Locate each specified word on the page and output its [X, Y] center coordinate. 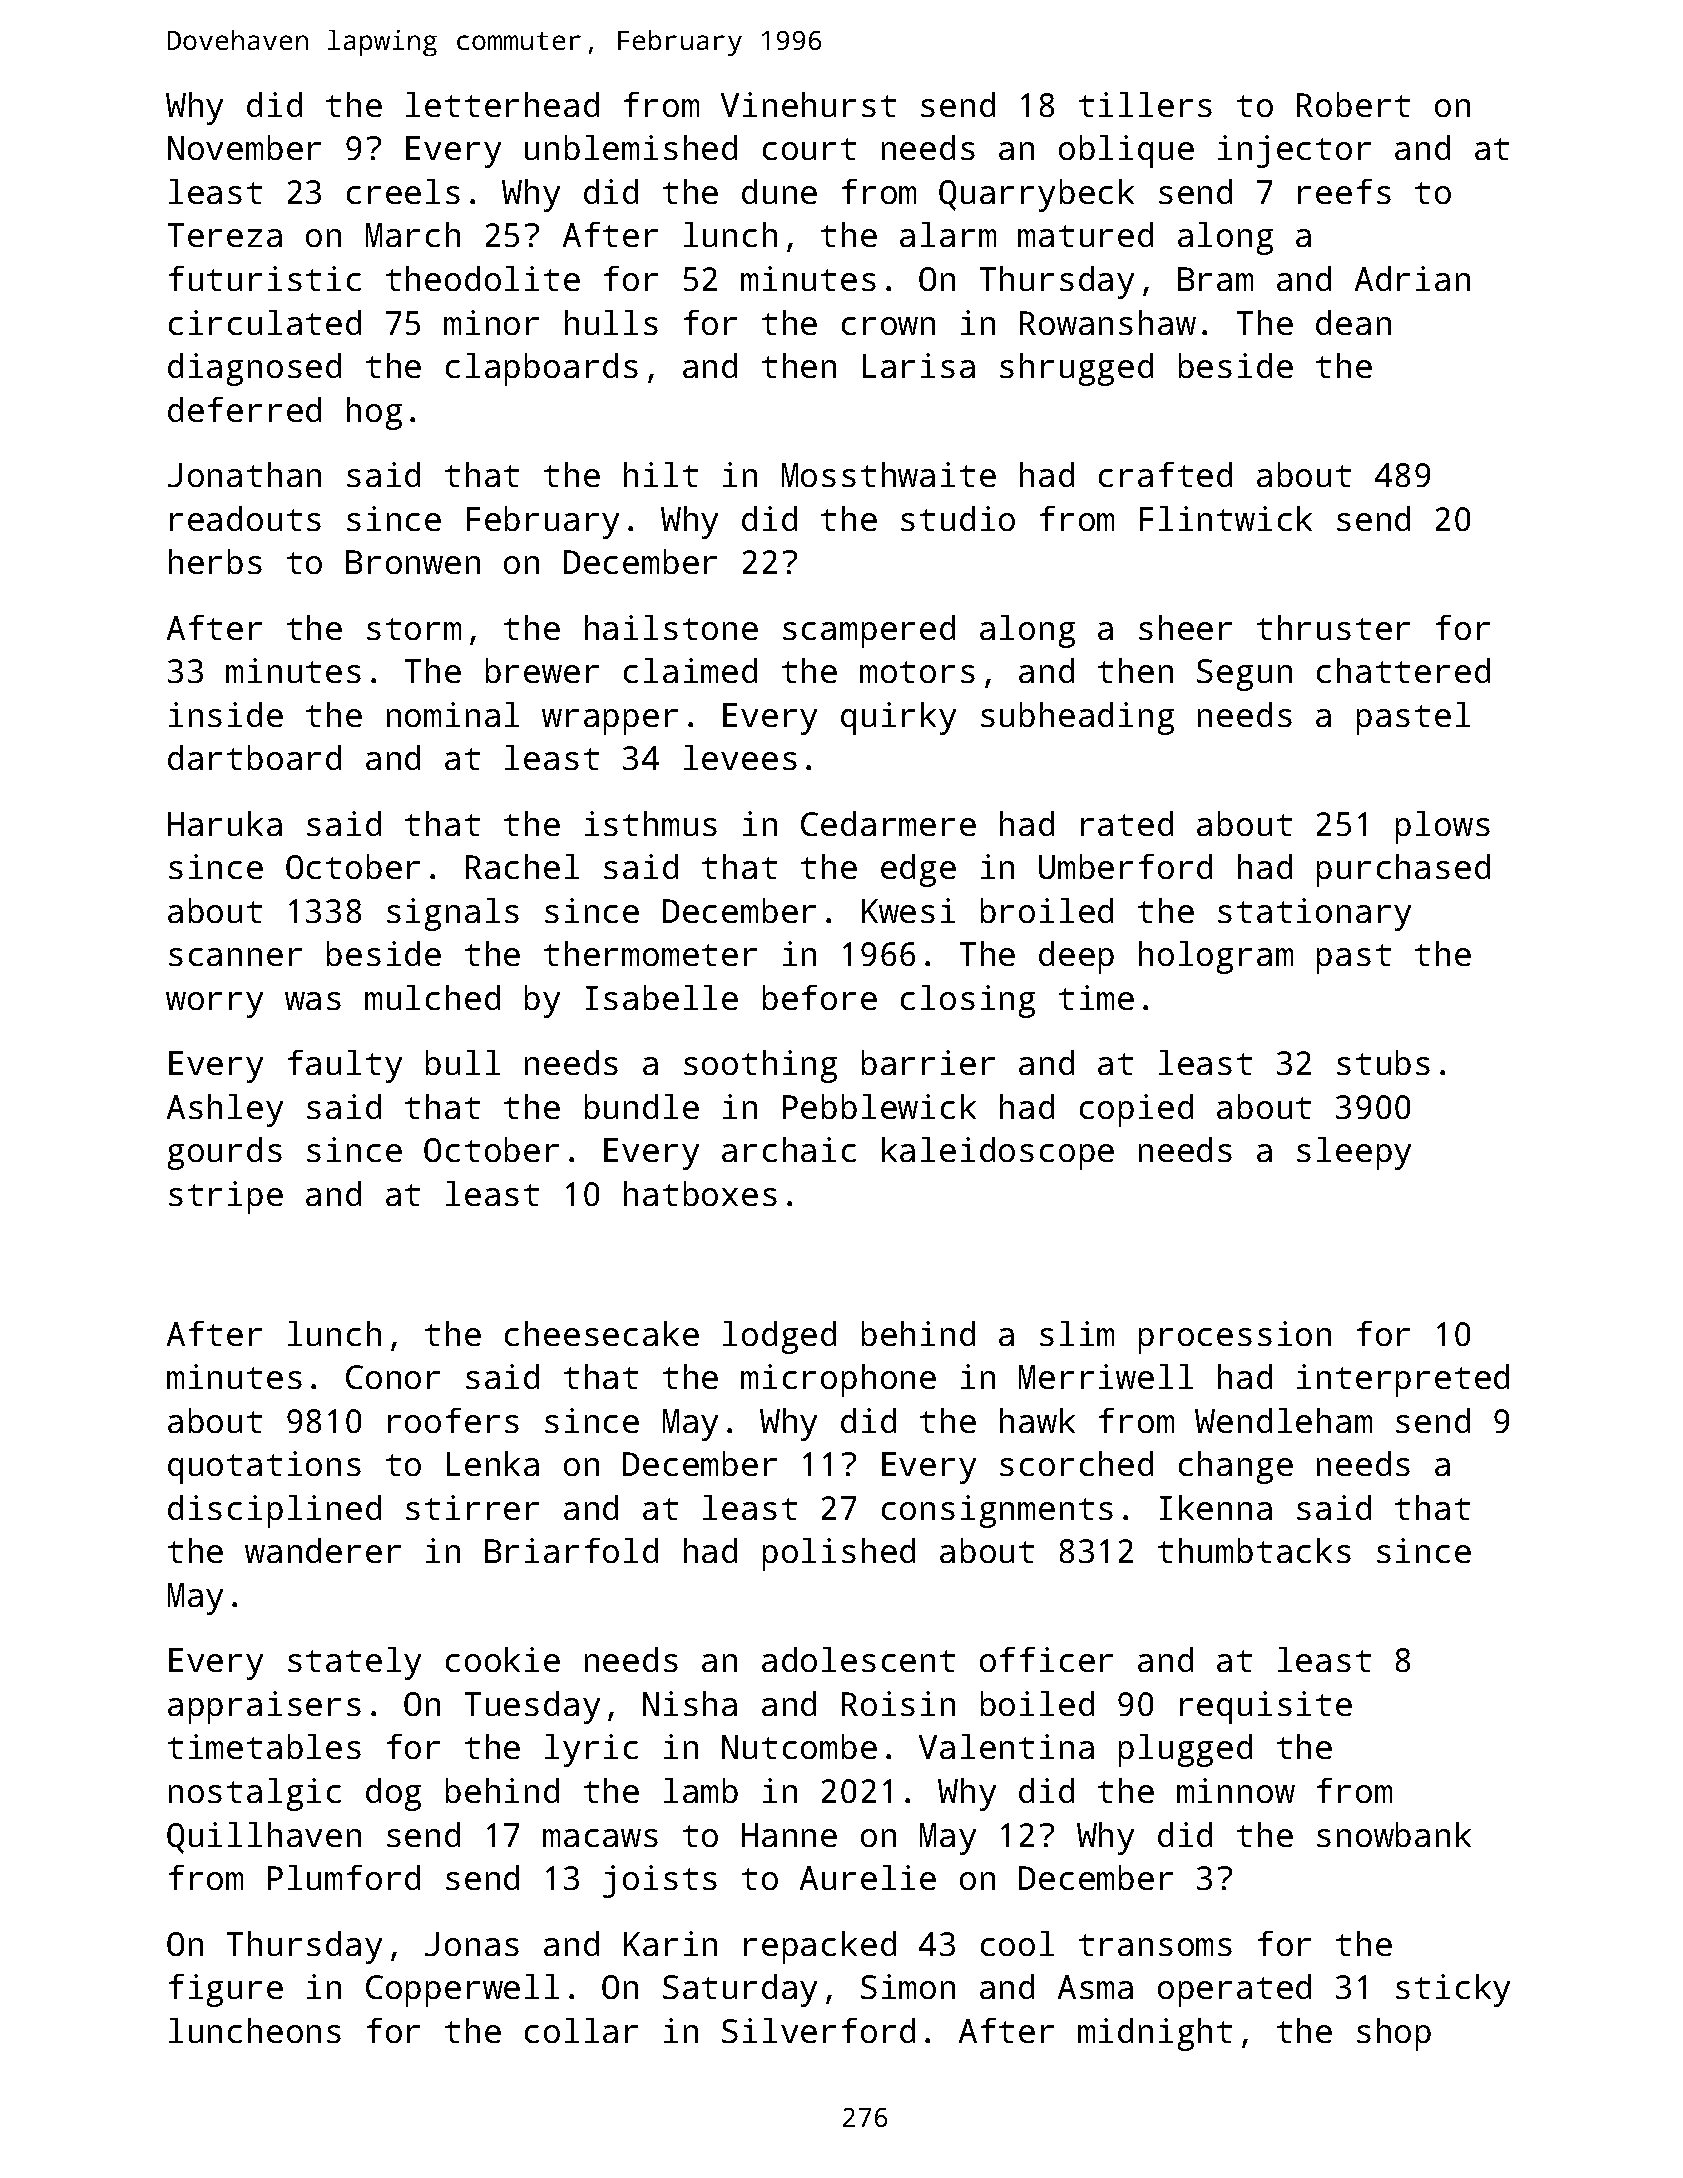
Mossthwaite [889, 474]
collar [581, 2030]
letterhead [502, 104]
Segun [1244, 675]
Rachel [522, 866]
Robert [1353, 104]
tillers [1145, 104]
